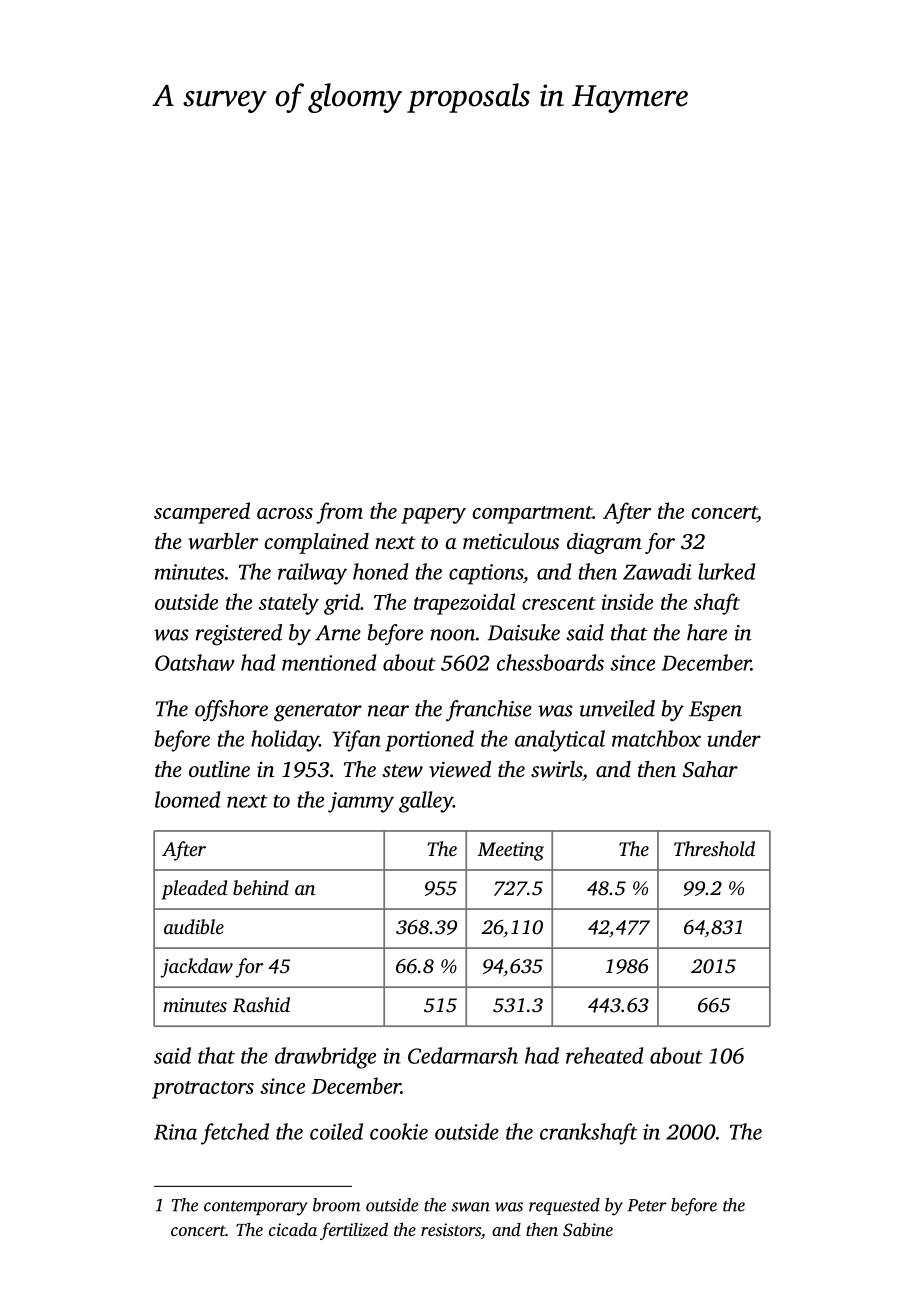 The height and width of the screenshot is (1311, 924). I want to click on outline, so click(219, 769).
